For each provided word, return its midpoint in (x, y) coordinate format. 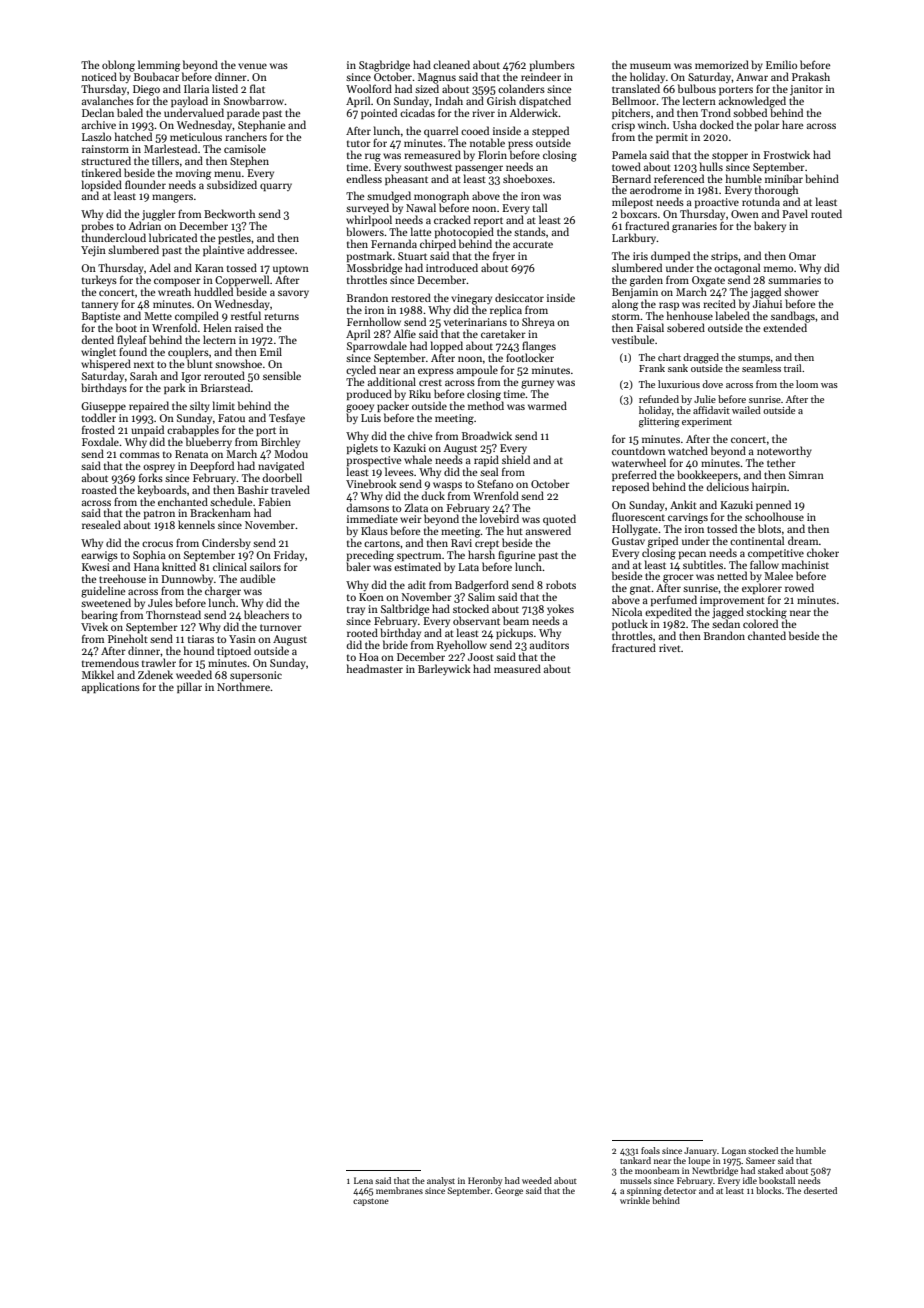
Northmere (243, 686)
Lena (363, 1180)
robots (561, 584)
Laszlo (96, 136)
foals (650, 1150)
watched (688, 450)
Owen (745, 214)
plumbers (552, 65)
